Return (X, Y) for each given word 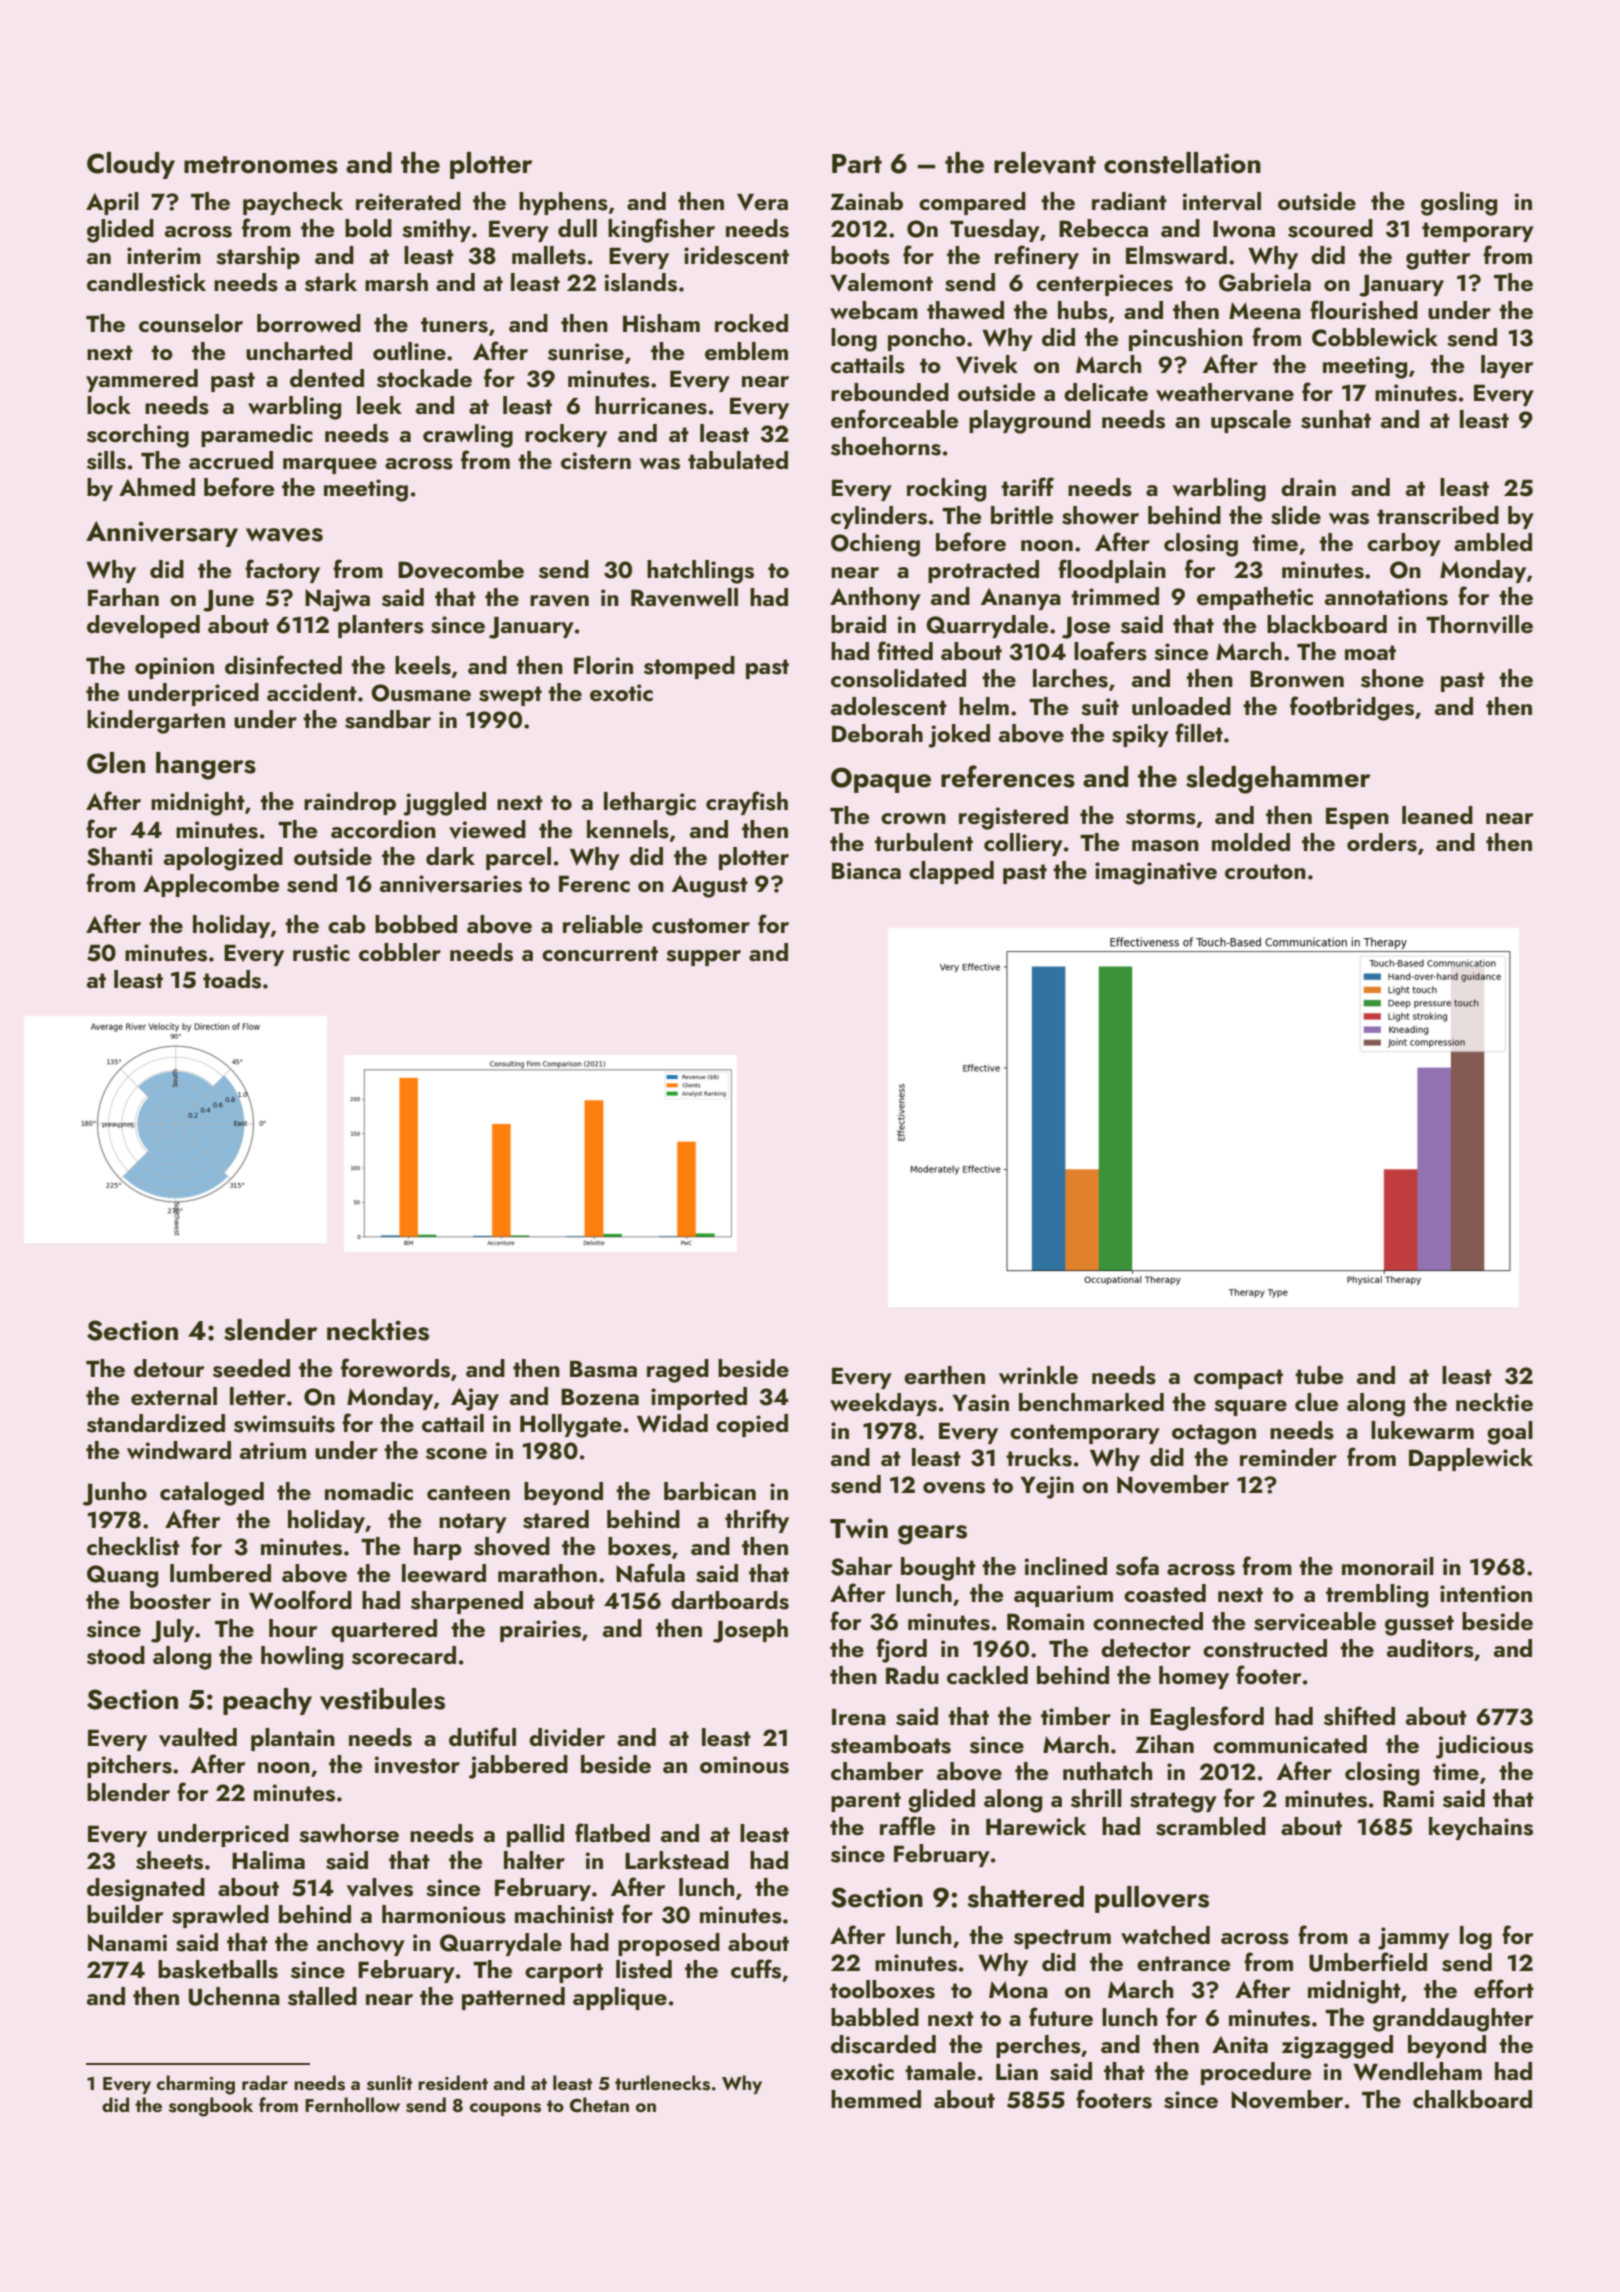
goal (1510, 1433)
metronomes (261, 165)
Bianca (866, 870)
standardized (156, 1423)
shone (1392, 678)
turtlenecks (662, 2083)
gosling (1459, 204)
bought (938, 1569)
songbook (211, 2107)
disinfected (283, 665)
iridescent (736, 255)
